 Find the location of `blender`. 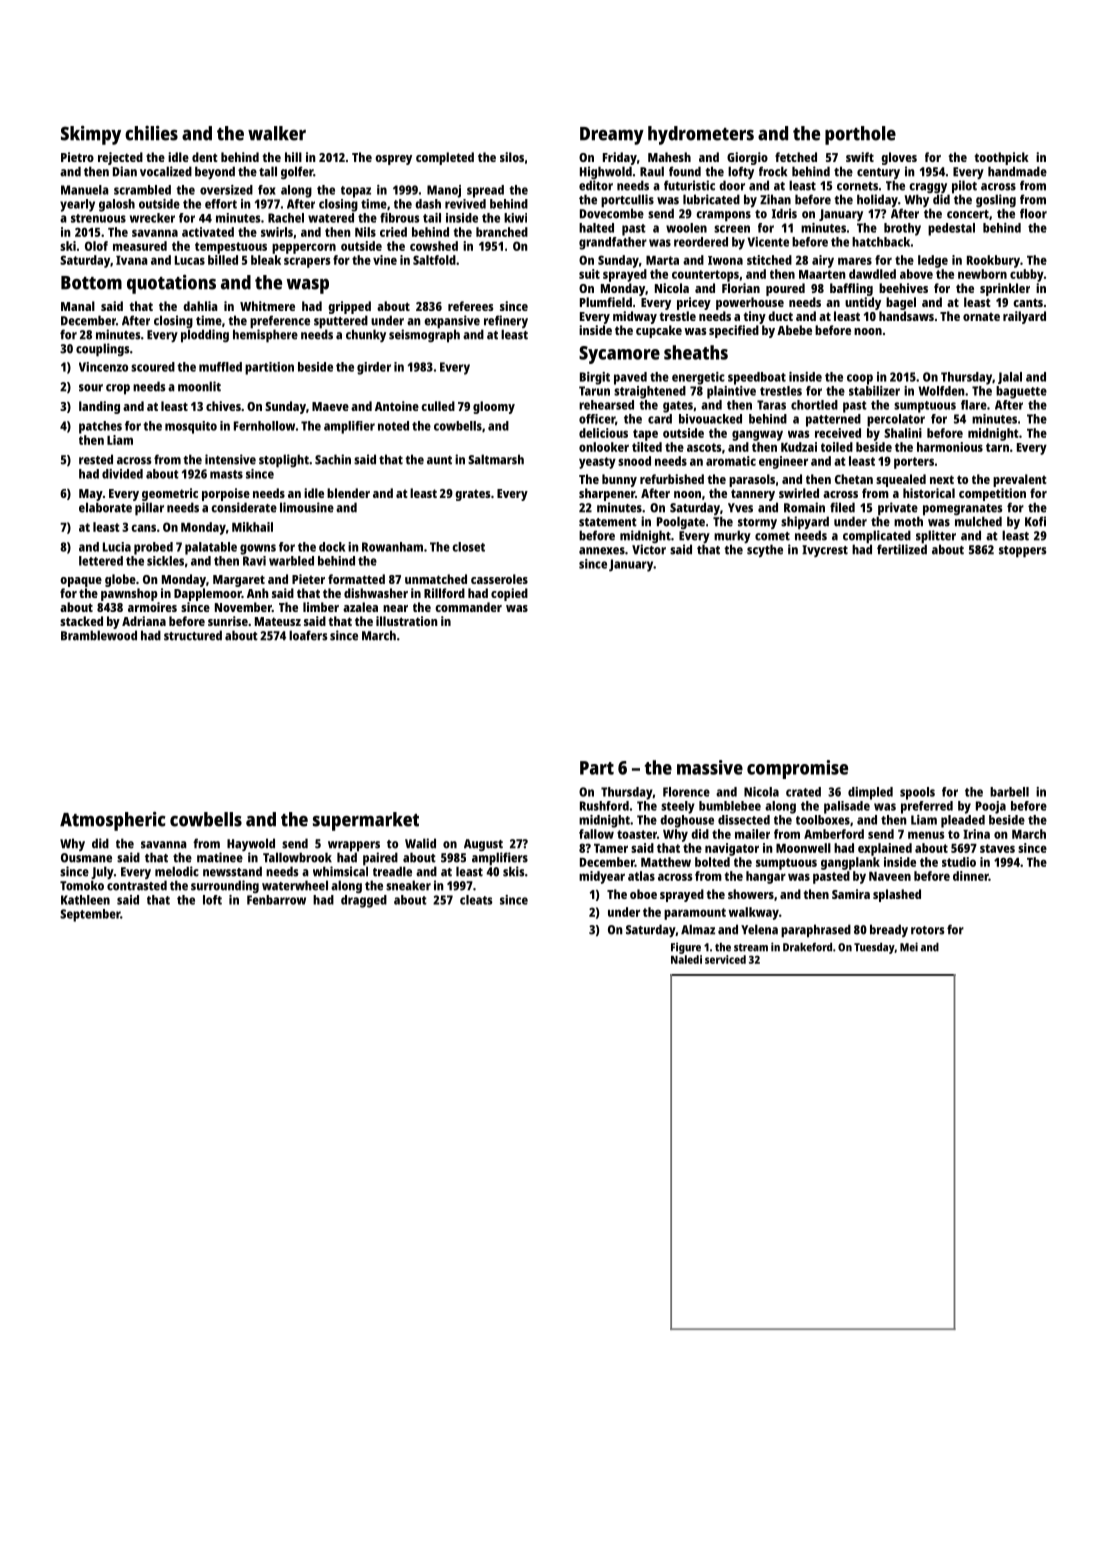

blender is located at coordinates (348, 493).
